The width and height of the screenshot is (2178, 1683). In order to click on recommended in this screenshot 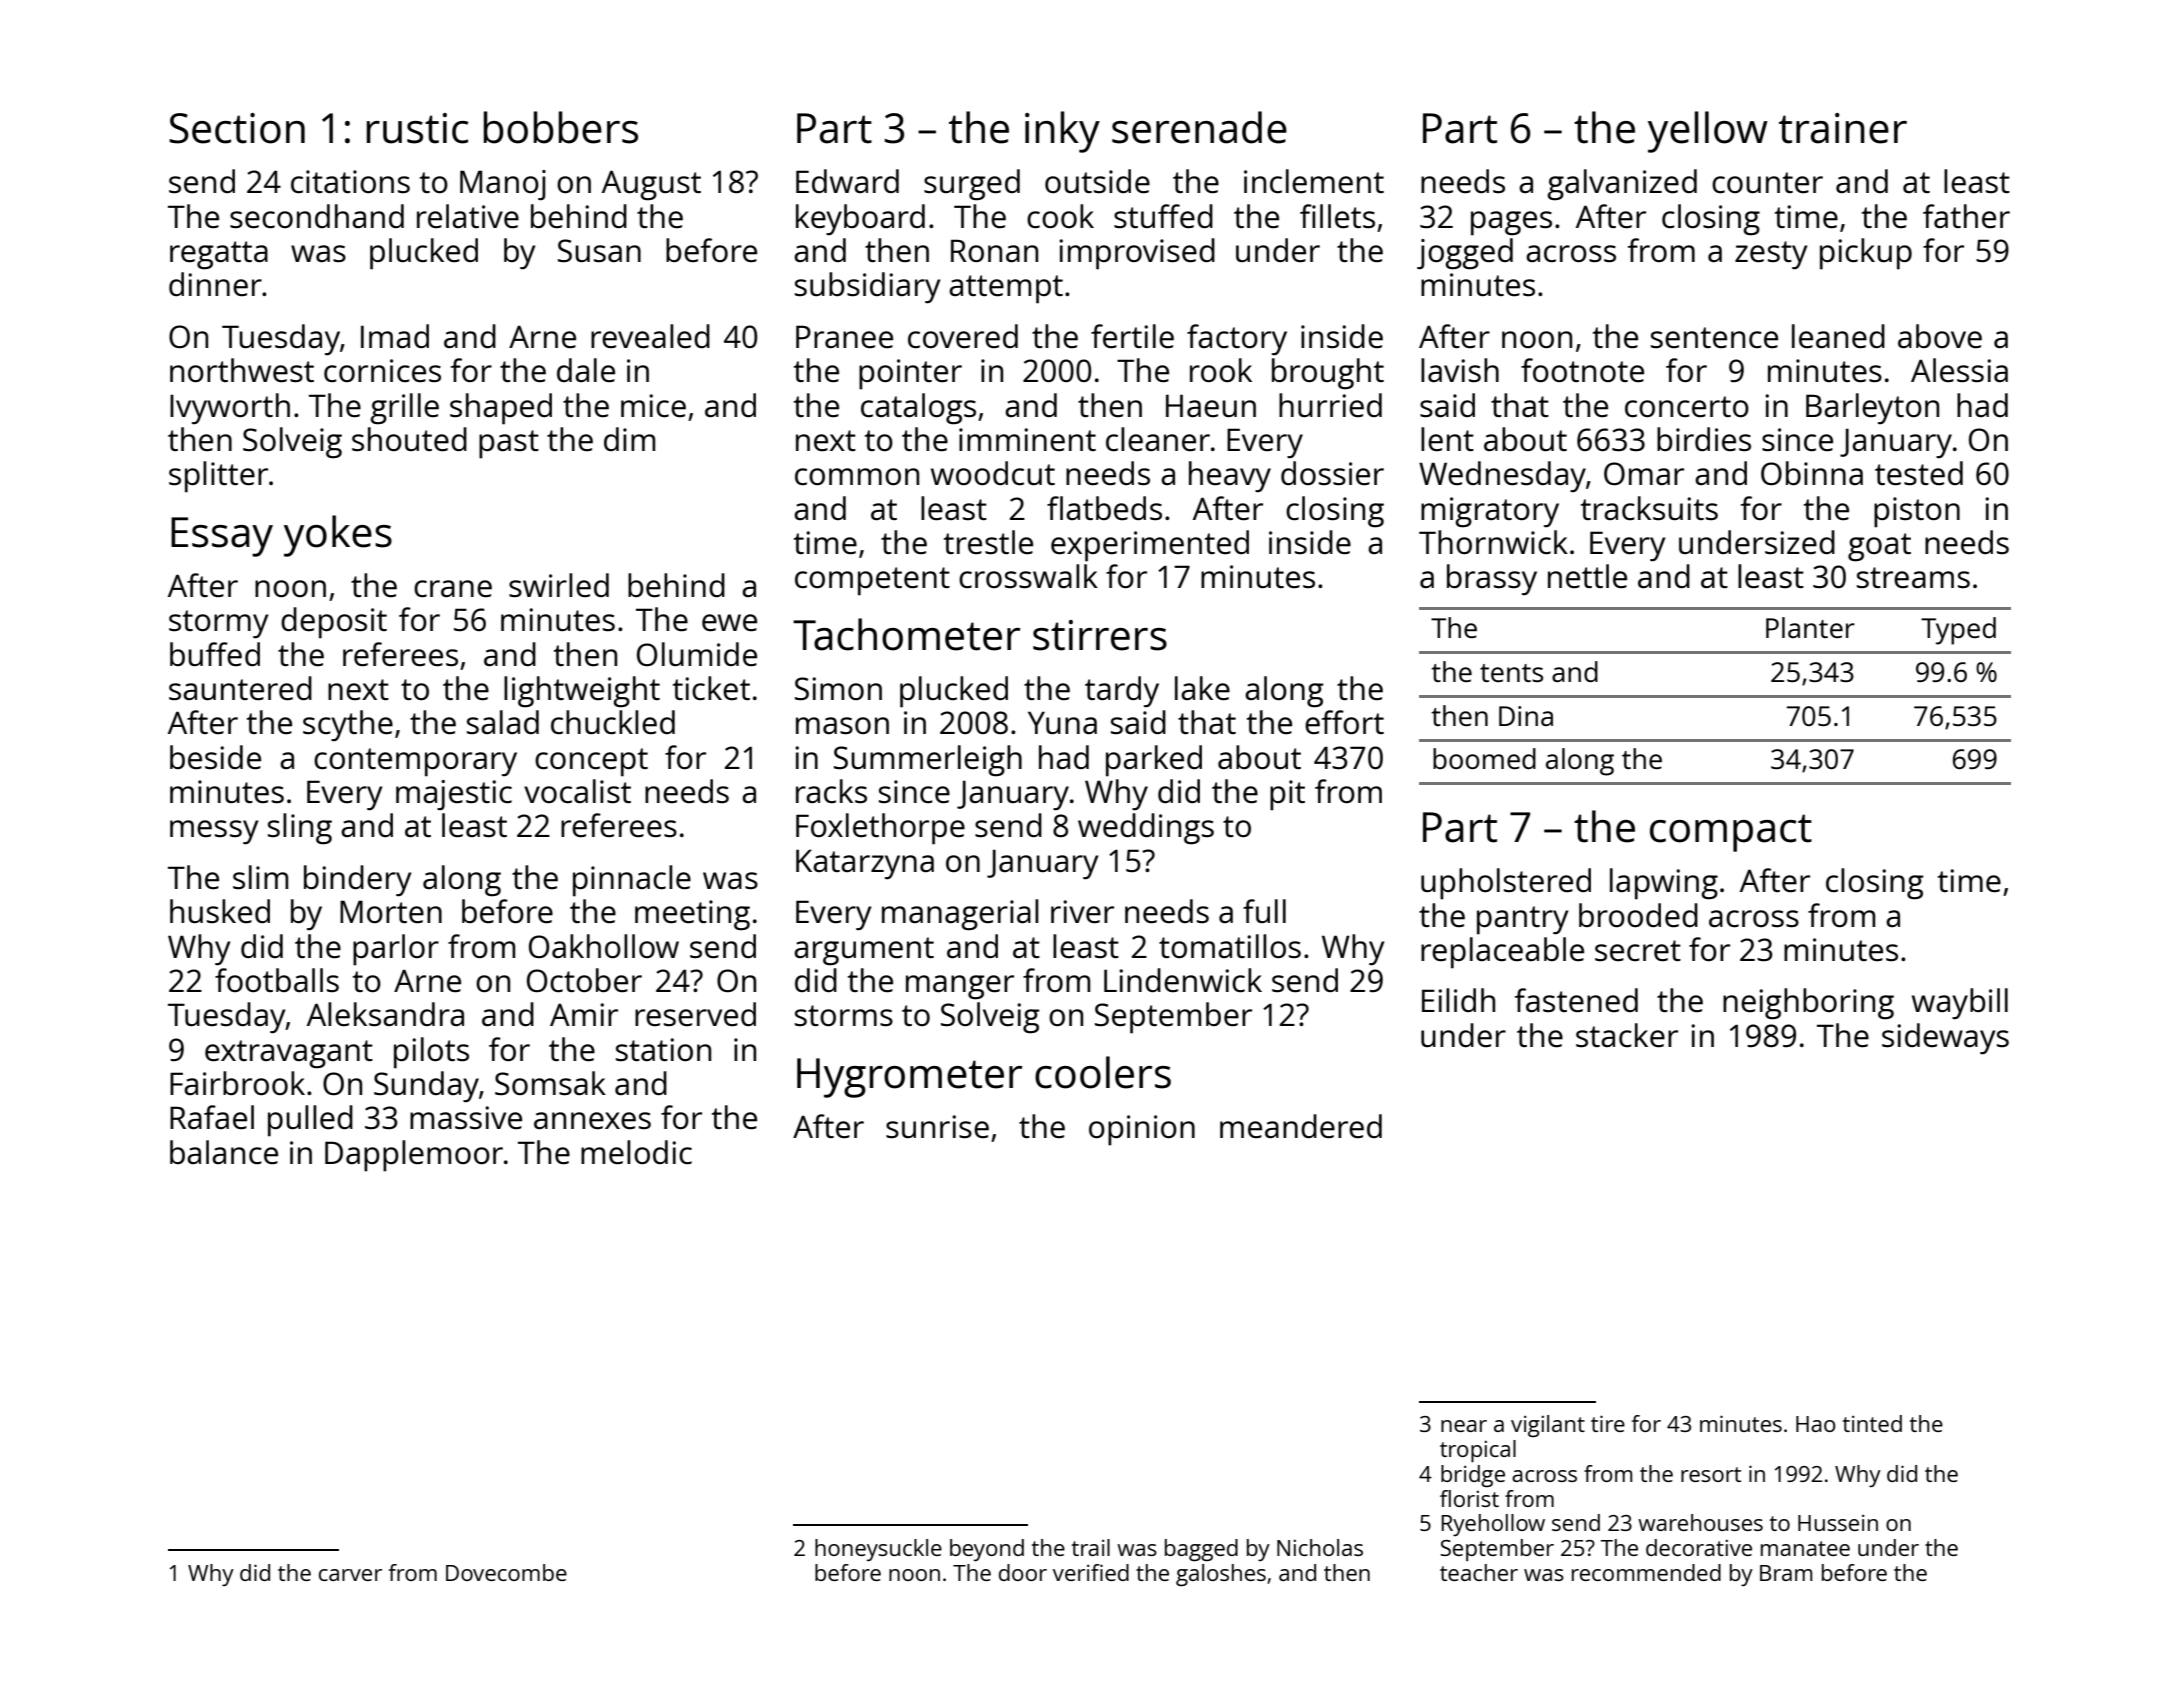, I will do `click(1646, 1572)`.
